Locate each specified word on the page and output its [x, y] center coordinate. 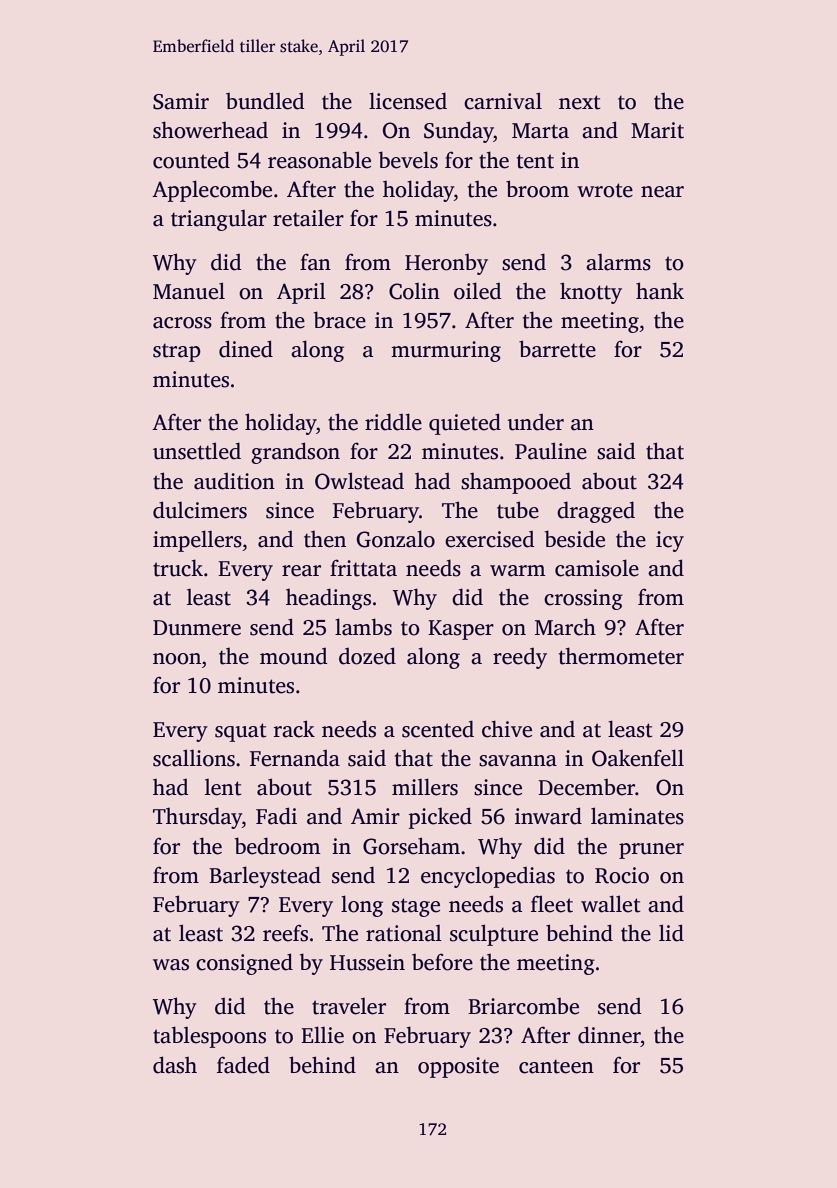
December [586, 787]
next [580, 102]
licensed [408, 101]
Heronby [446, 264]
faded [243, 1065]
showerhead [210, 130]
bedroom [278, 846]
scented [438, 729]
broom [537, 189]
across [182, 323]
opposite [458, 1067]
